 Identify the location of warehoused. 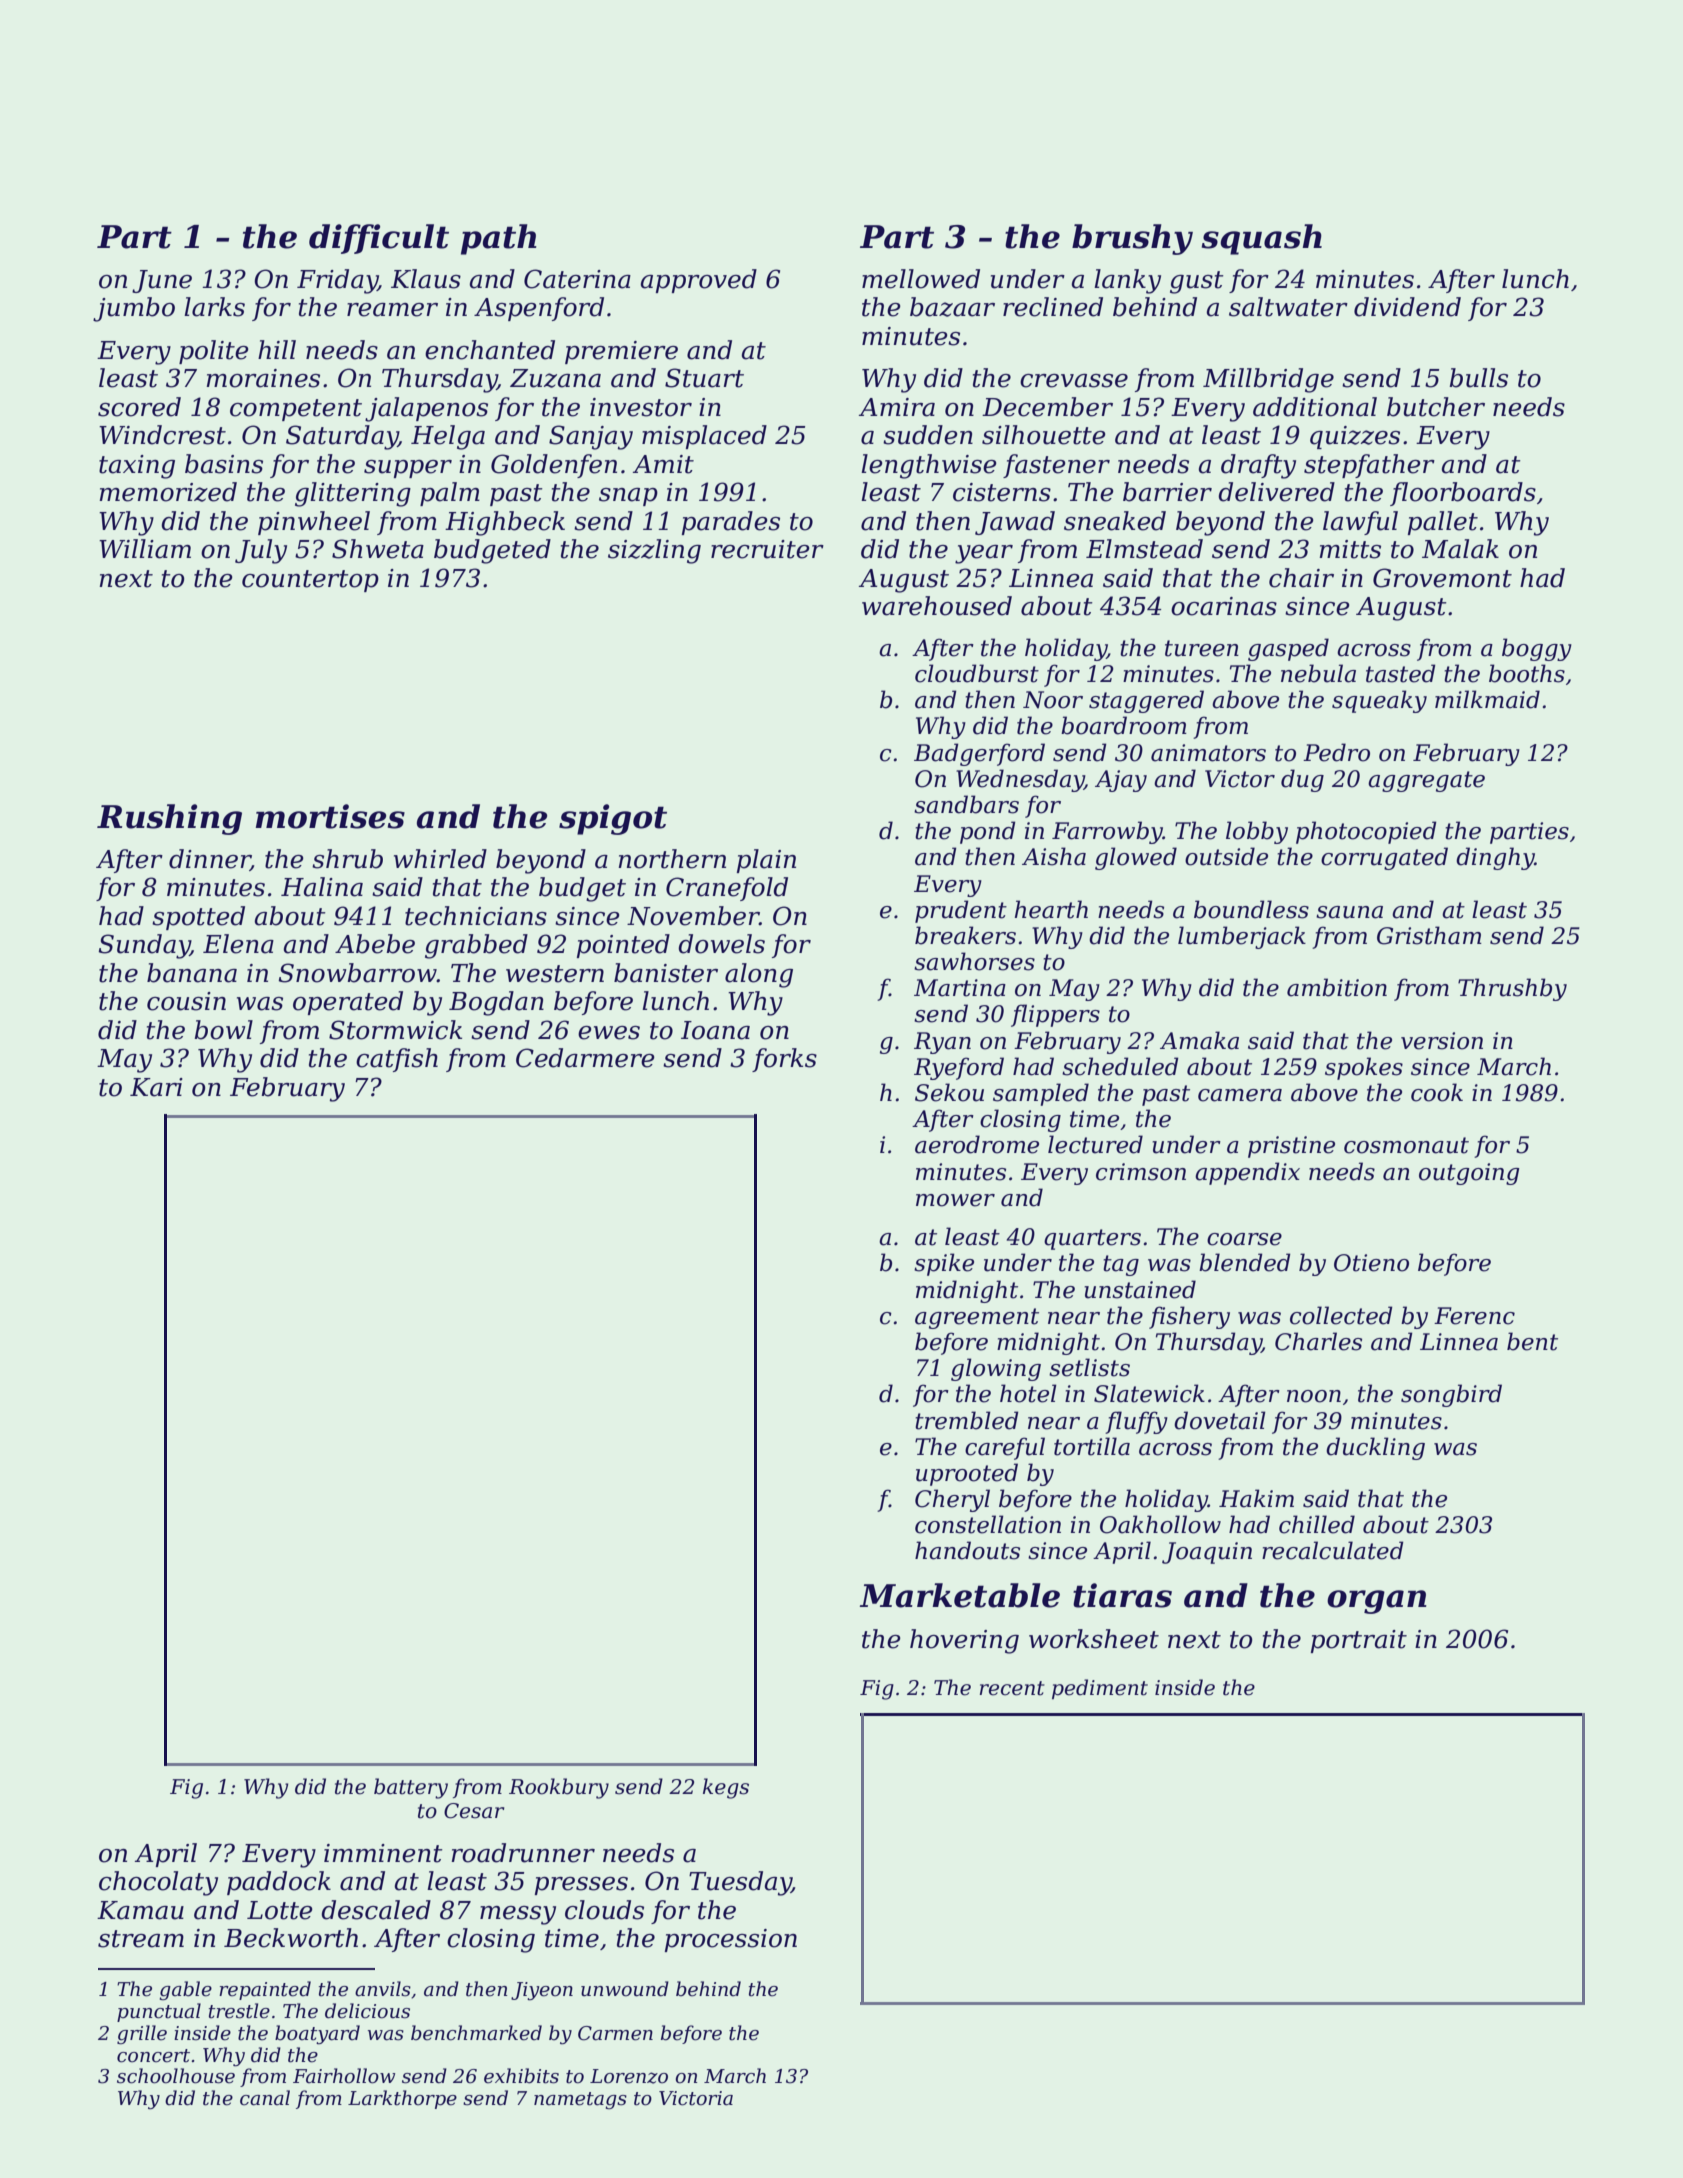
(937, 606).
